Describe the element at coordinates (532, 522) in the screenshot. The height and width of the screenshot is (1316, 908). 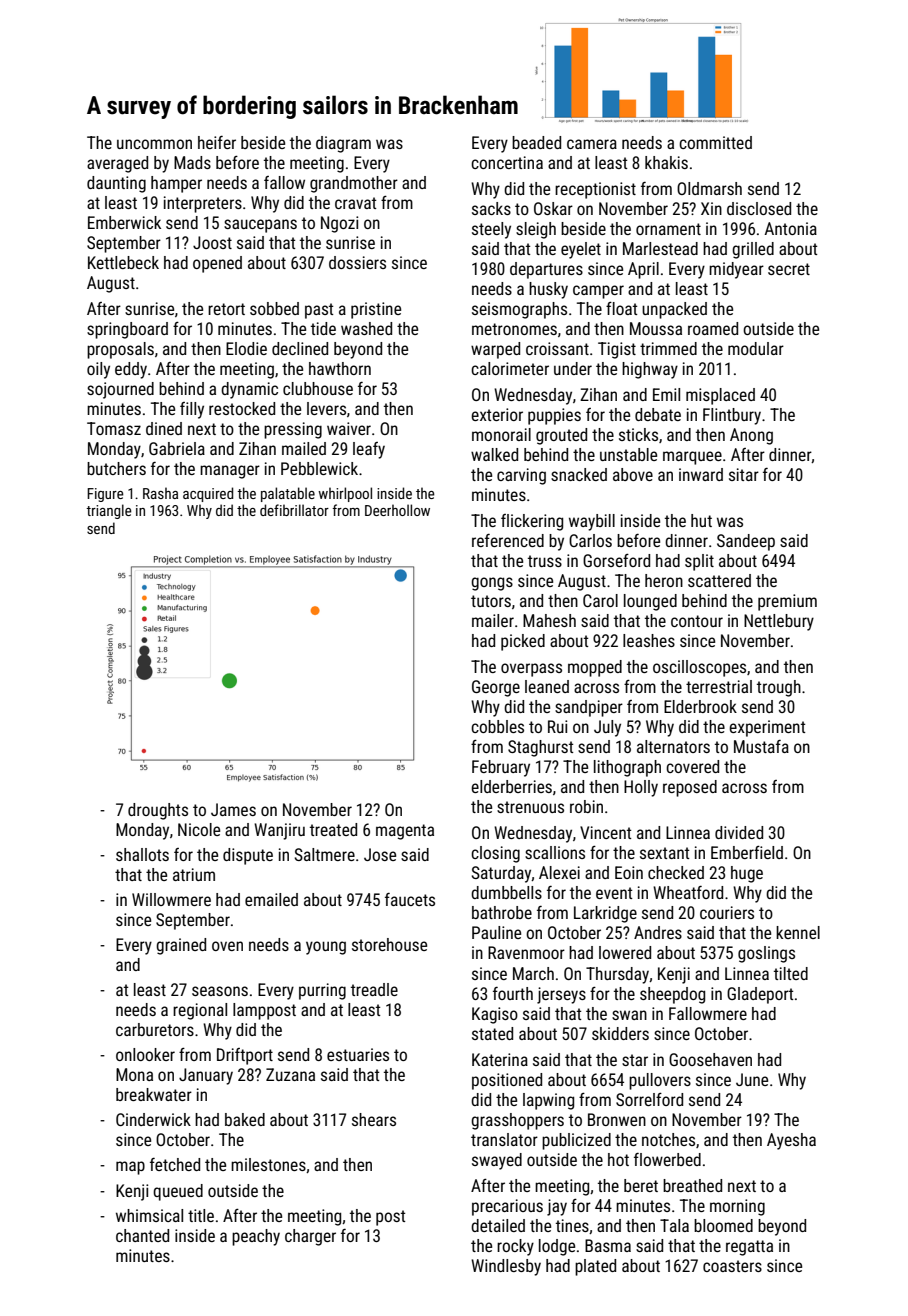
I see `flickering` at that location.
